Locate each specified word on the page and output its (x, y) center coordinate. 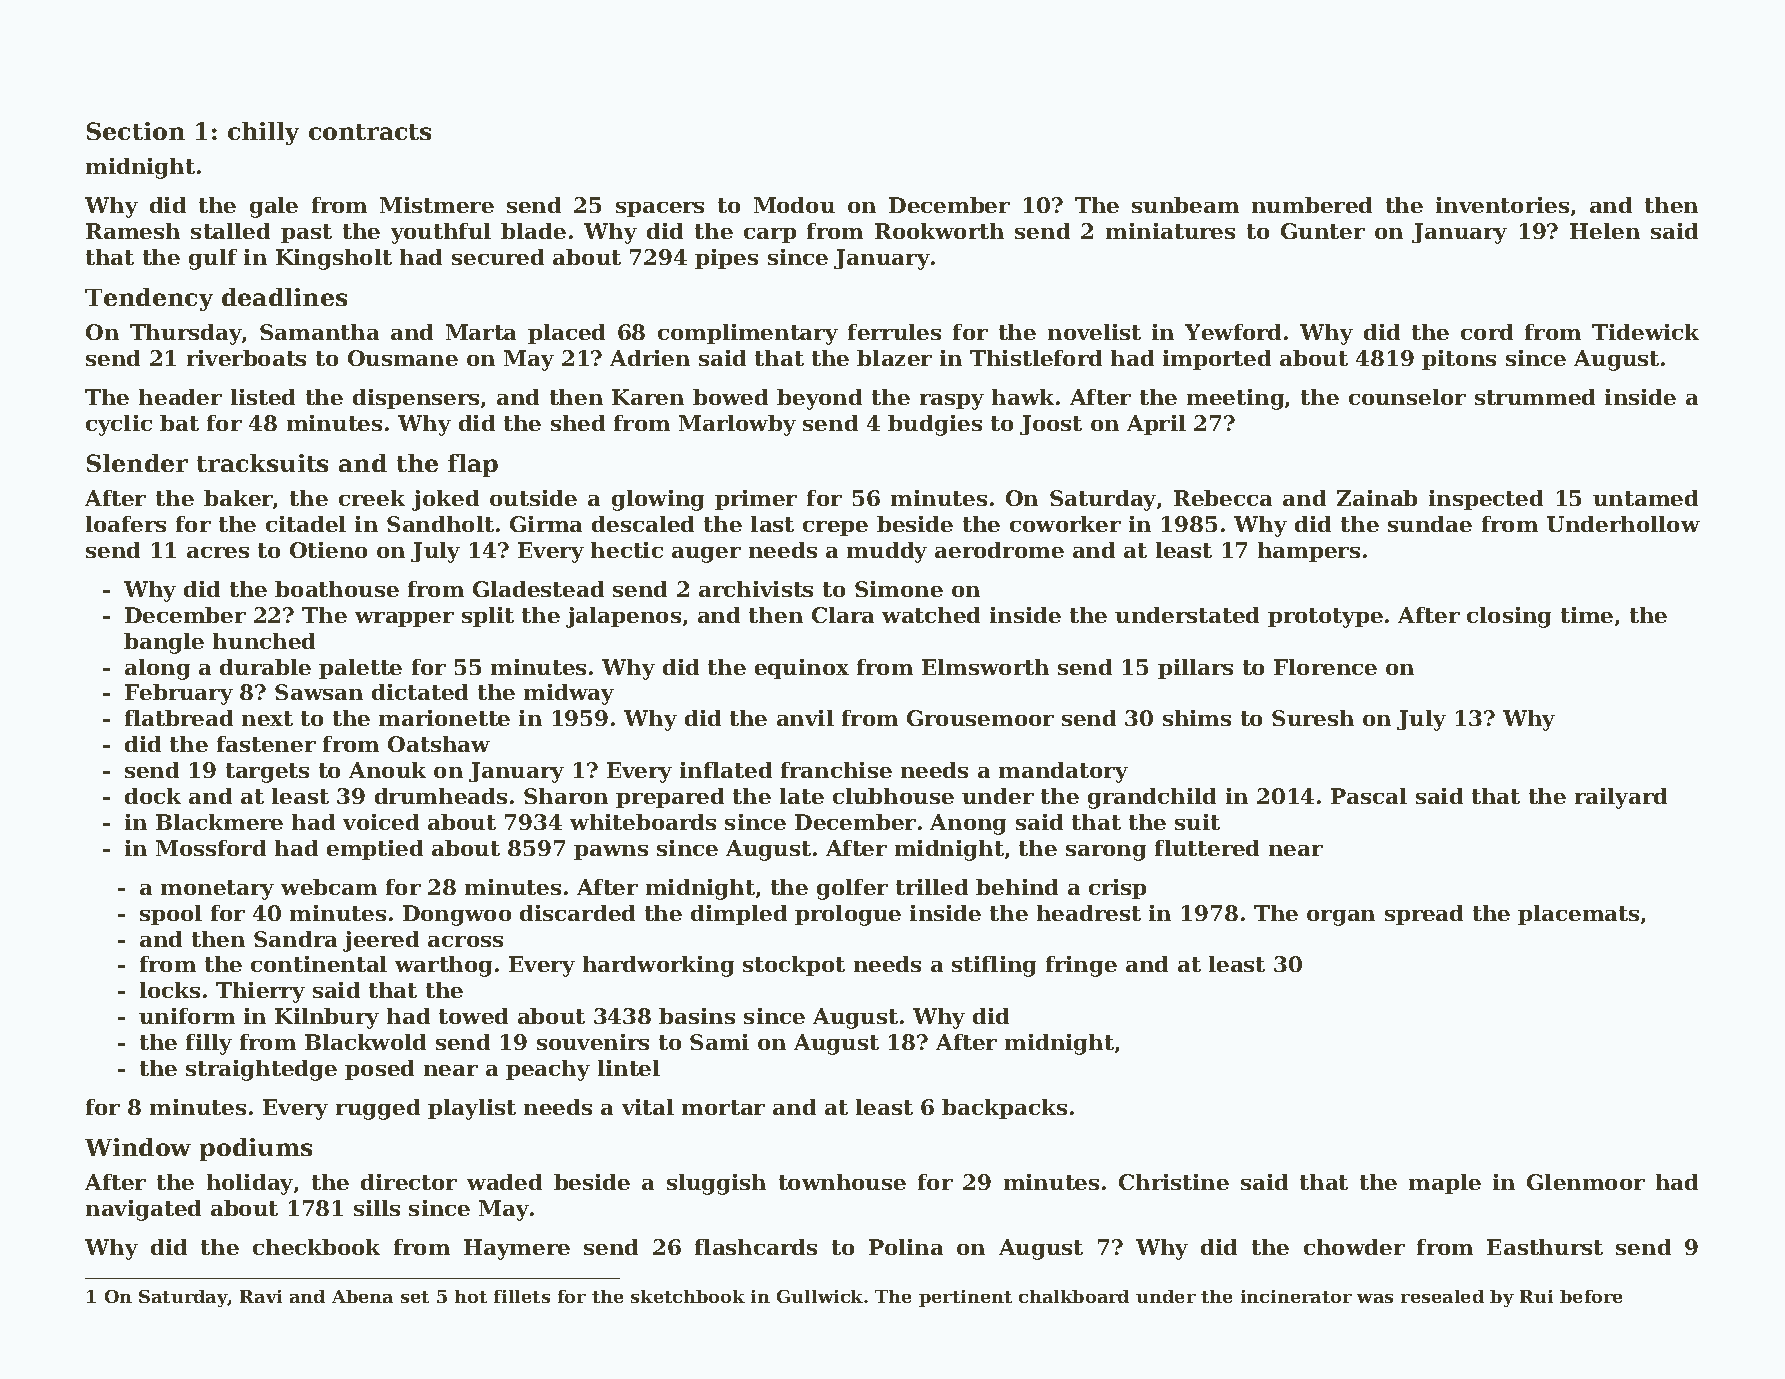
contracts (370, 132)
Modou (794, 205)
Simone (899, 589)
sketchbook (688, 1296)
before (1591, 1296)
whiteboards (643, 822)
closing (1509, 617)
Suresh (1313, 718)
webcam (329, 887)
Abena (362, 1296)
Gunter (1323, 231)
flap (473, 465)
